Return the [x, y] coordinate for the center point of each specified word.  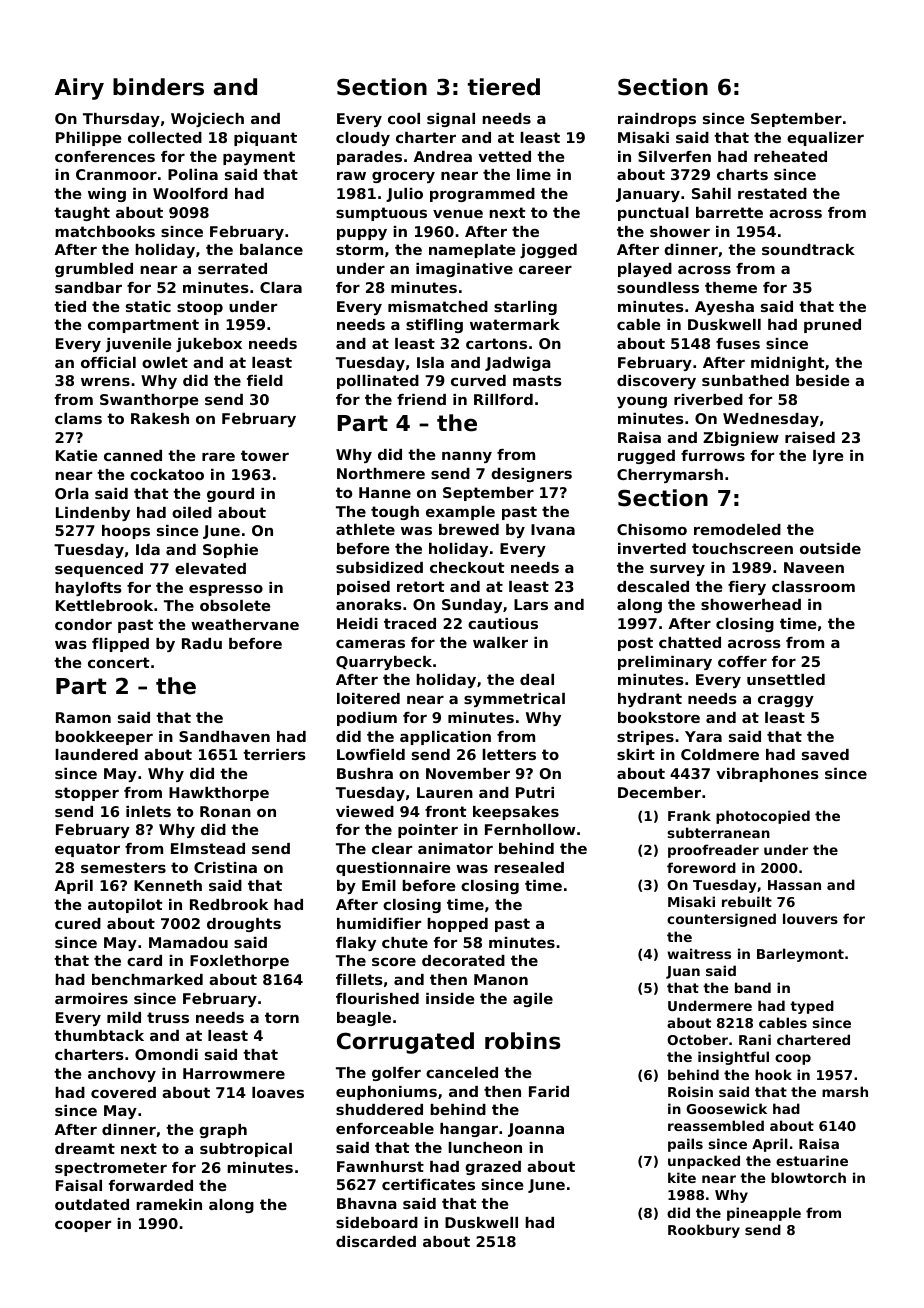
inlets [148, 811]
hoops [126, 532]
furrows [713, 455]
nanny [467, 457]
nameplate [472, 251]
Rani [755, 1039]
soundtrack [808, 249]
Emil [379, 885]
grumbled [94, 270]
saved [825, 754]
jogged [548, 251]
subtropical [246, 1150]
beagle [364, 1019]
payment [259, 158]
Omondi [166, 1054]
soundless [658, 287]
